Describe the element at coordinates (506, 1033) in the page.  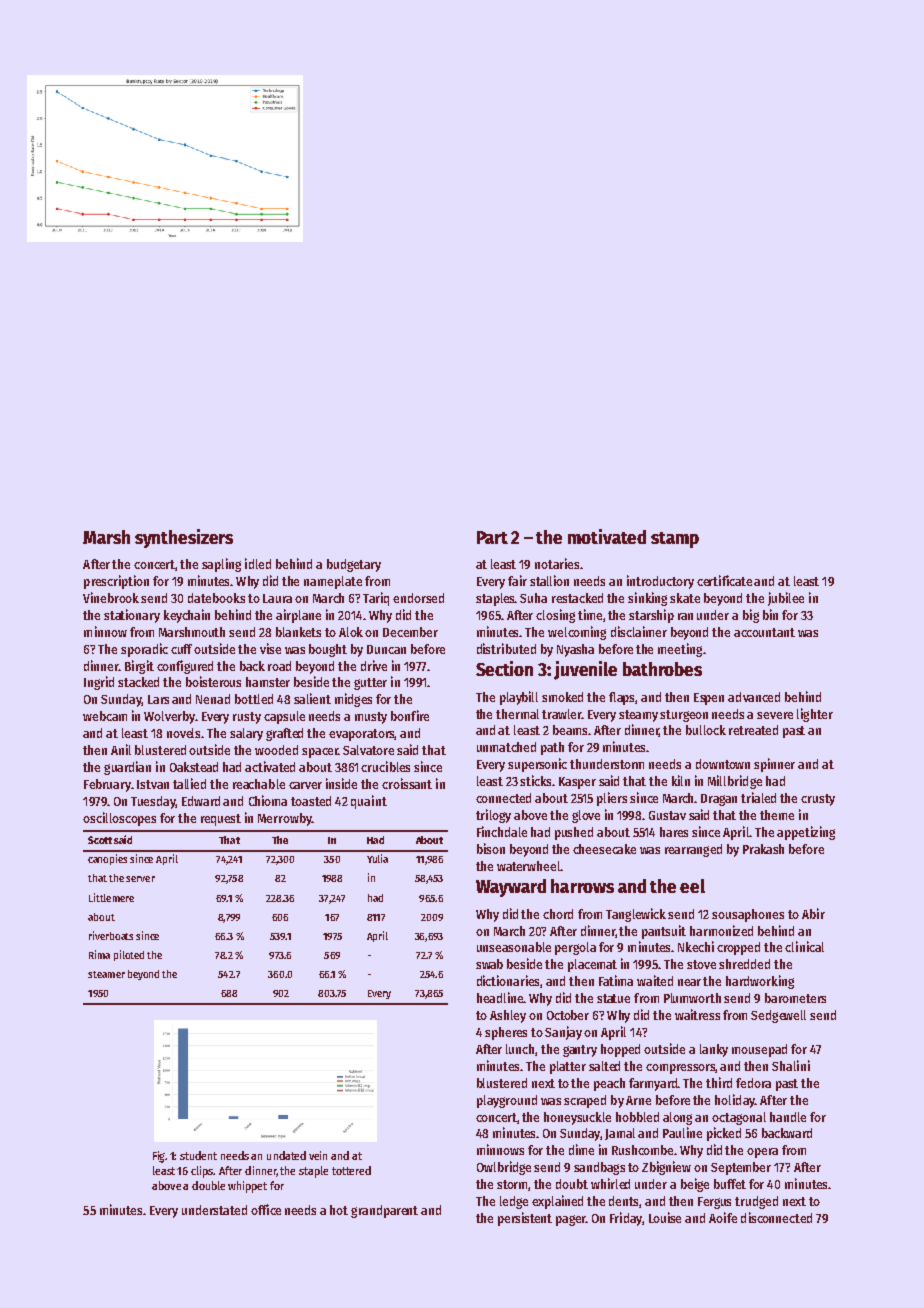
I see `spheres` at that location.
